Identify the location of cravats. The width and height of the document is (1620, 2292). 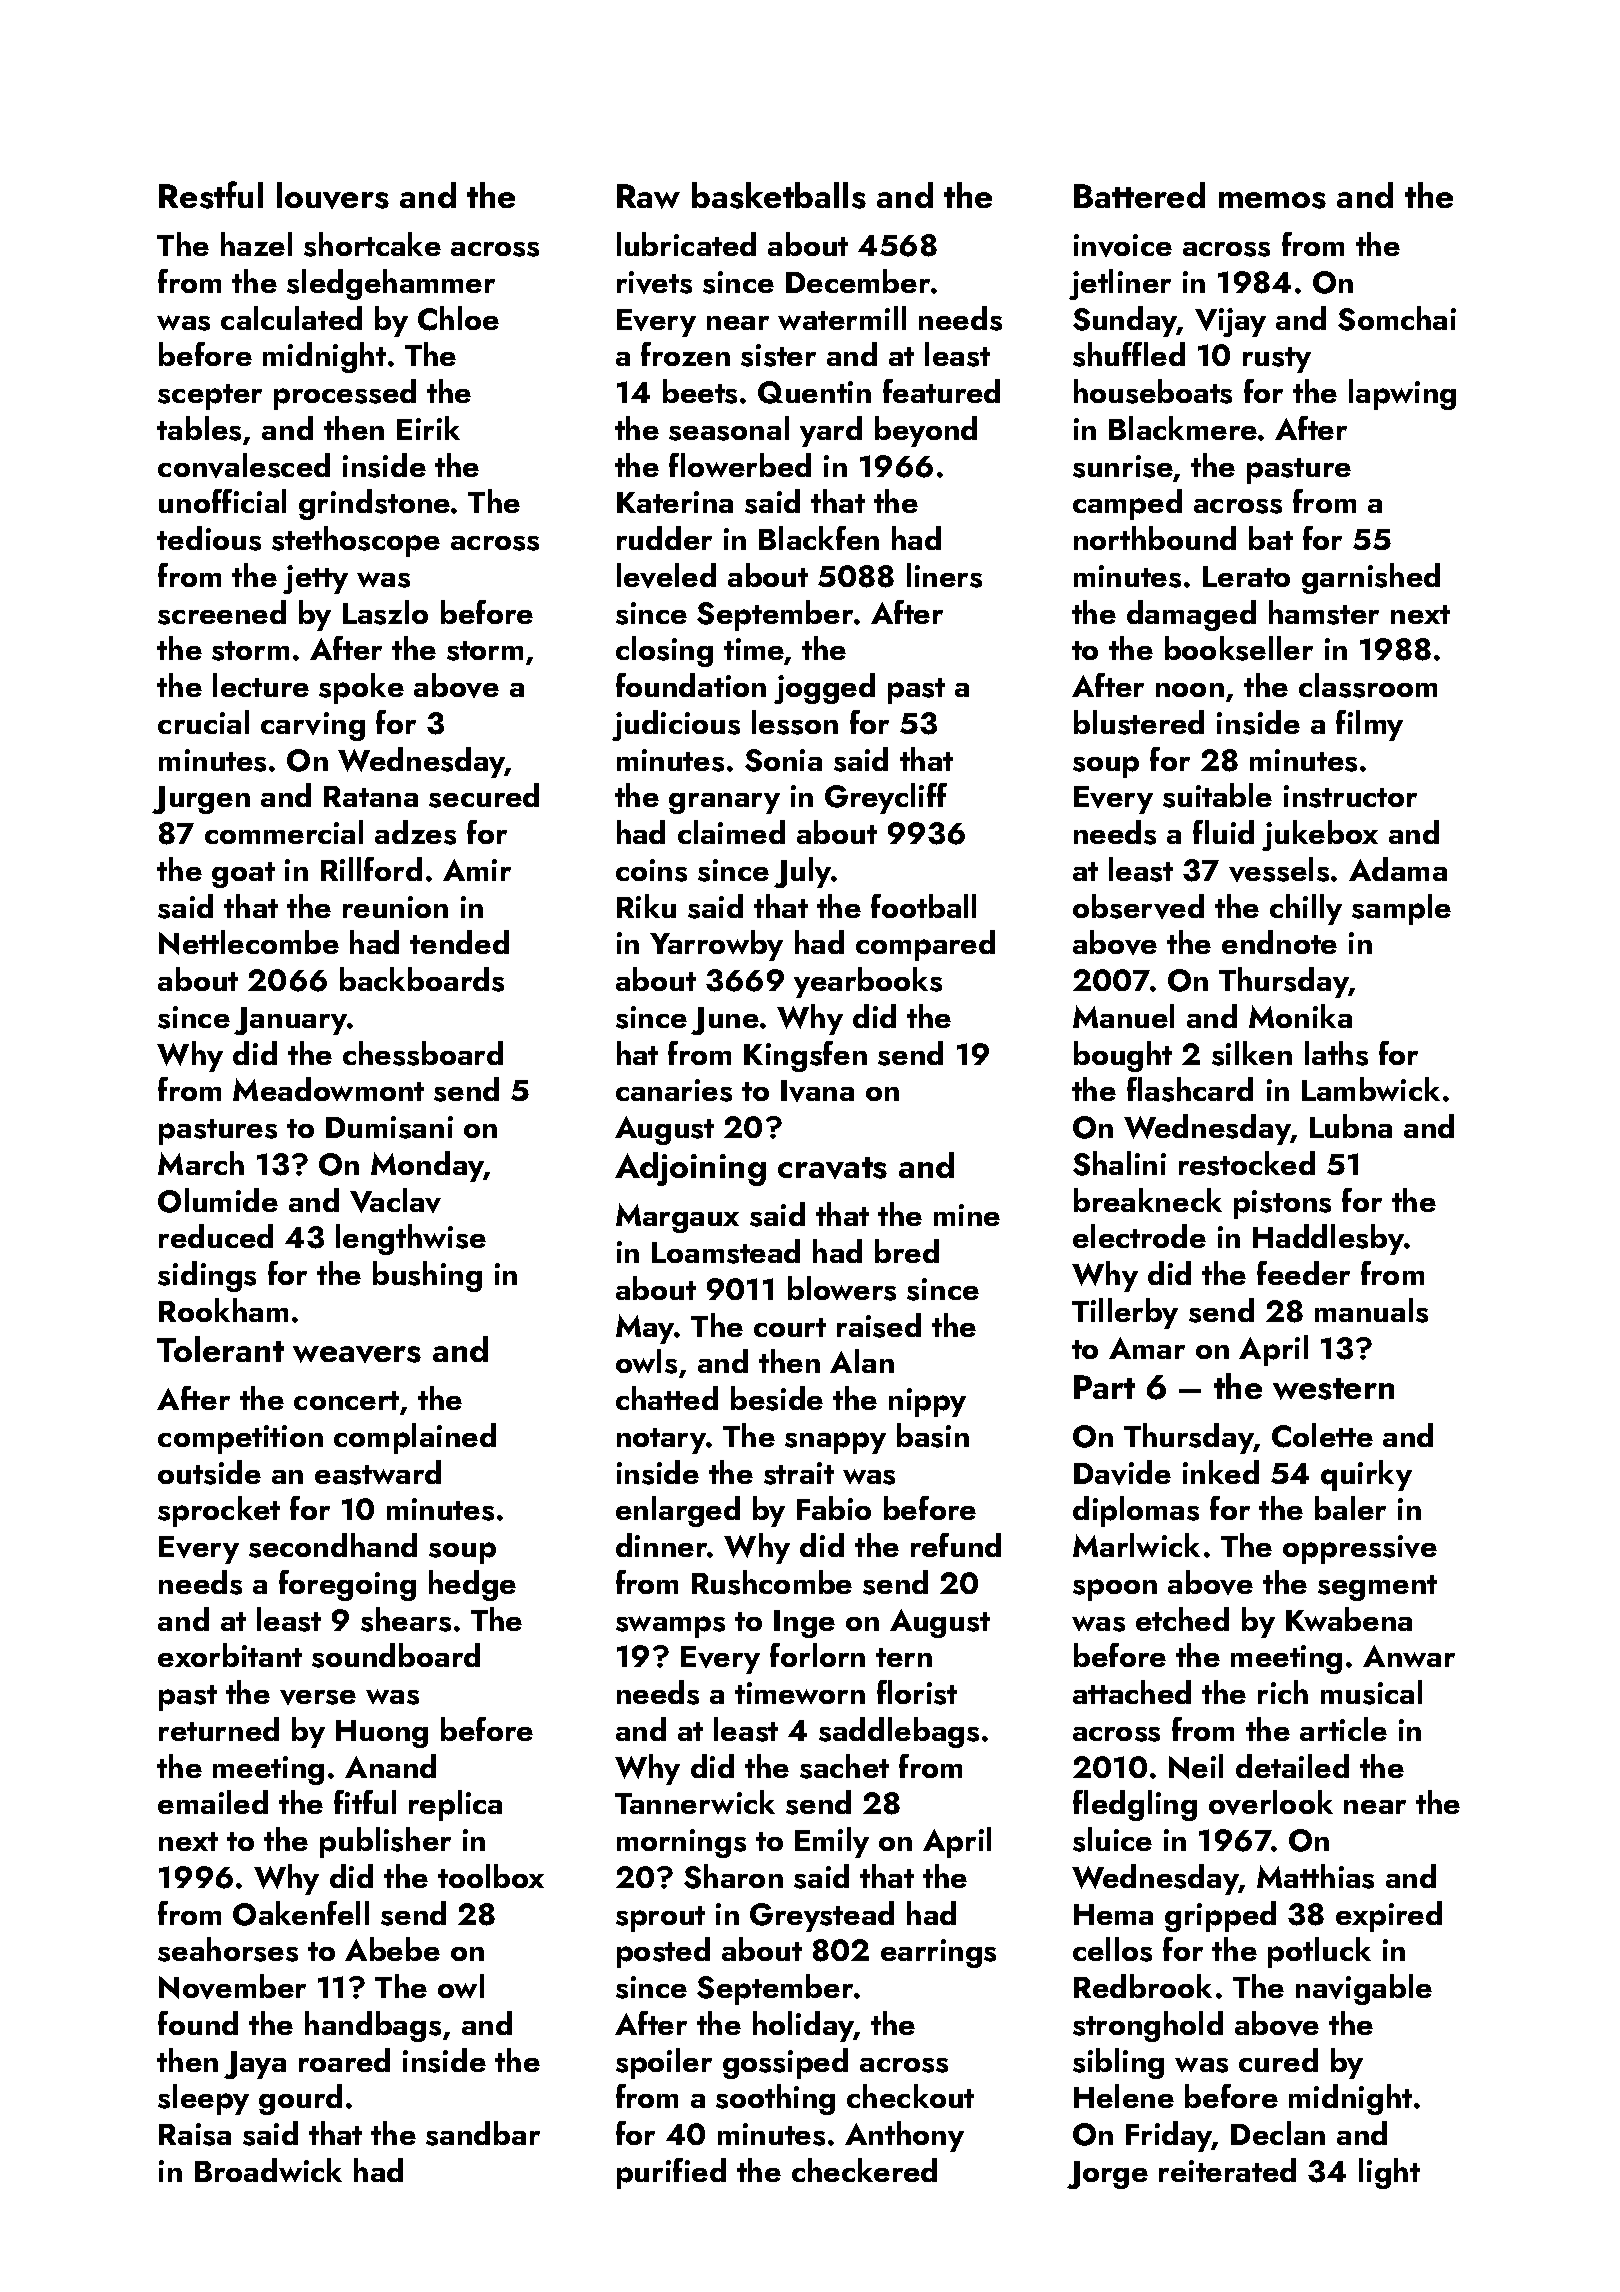
(832, 1168).
